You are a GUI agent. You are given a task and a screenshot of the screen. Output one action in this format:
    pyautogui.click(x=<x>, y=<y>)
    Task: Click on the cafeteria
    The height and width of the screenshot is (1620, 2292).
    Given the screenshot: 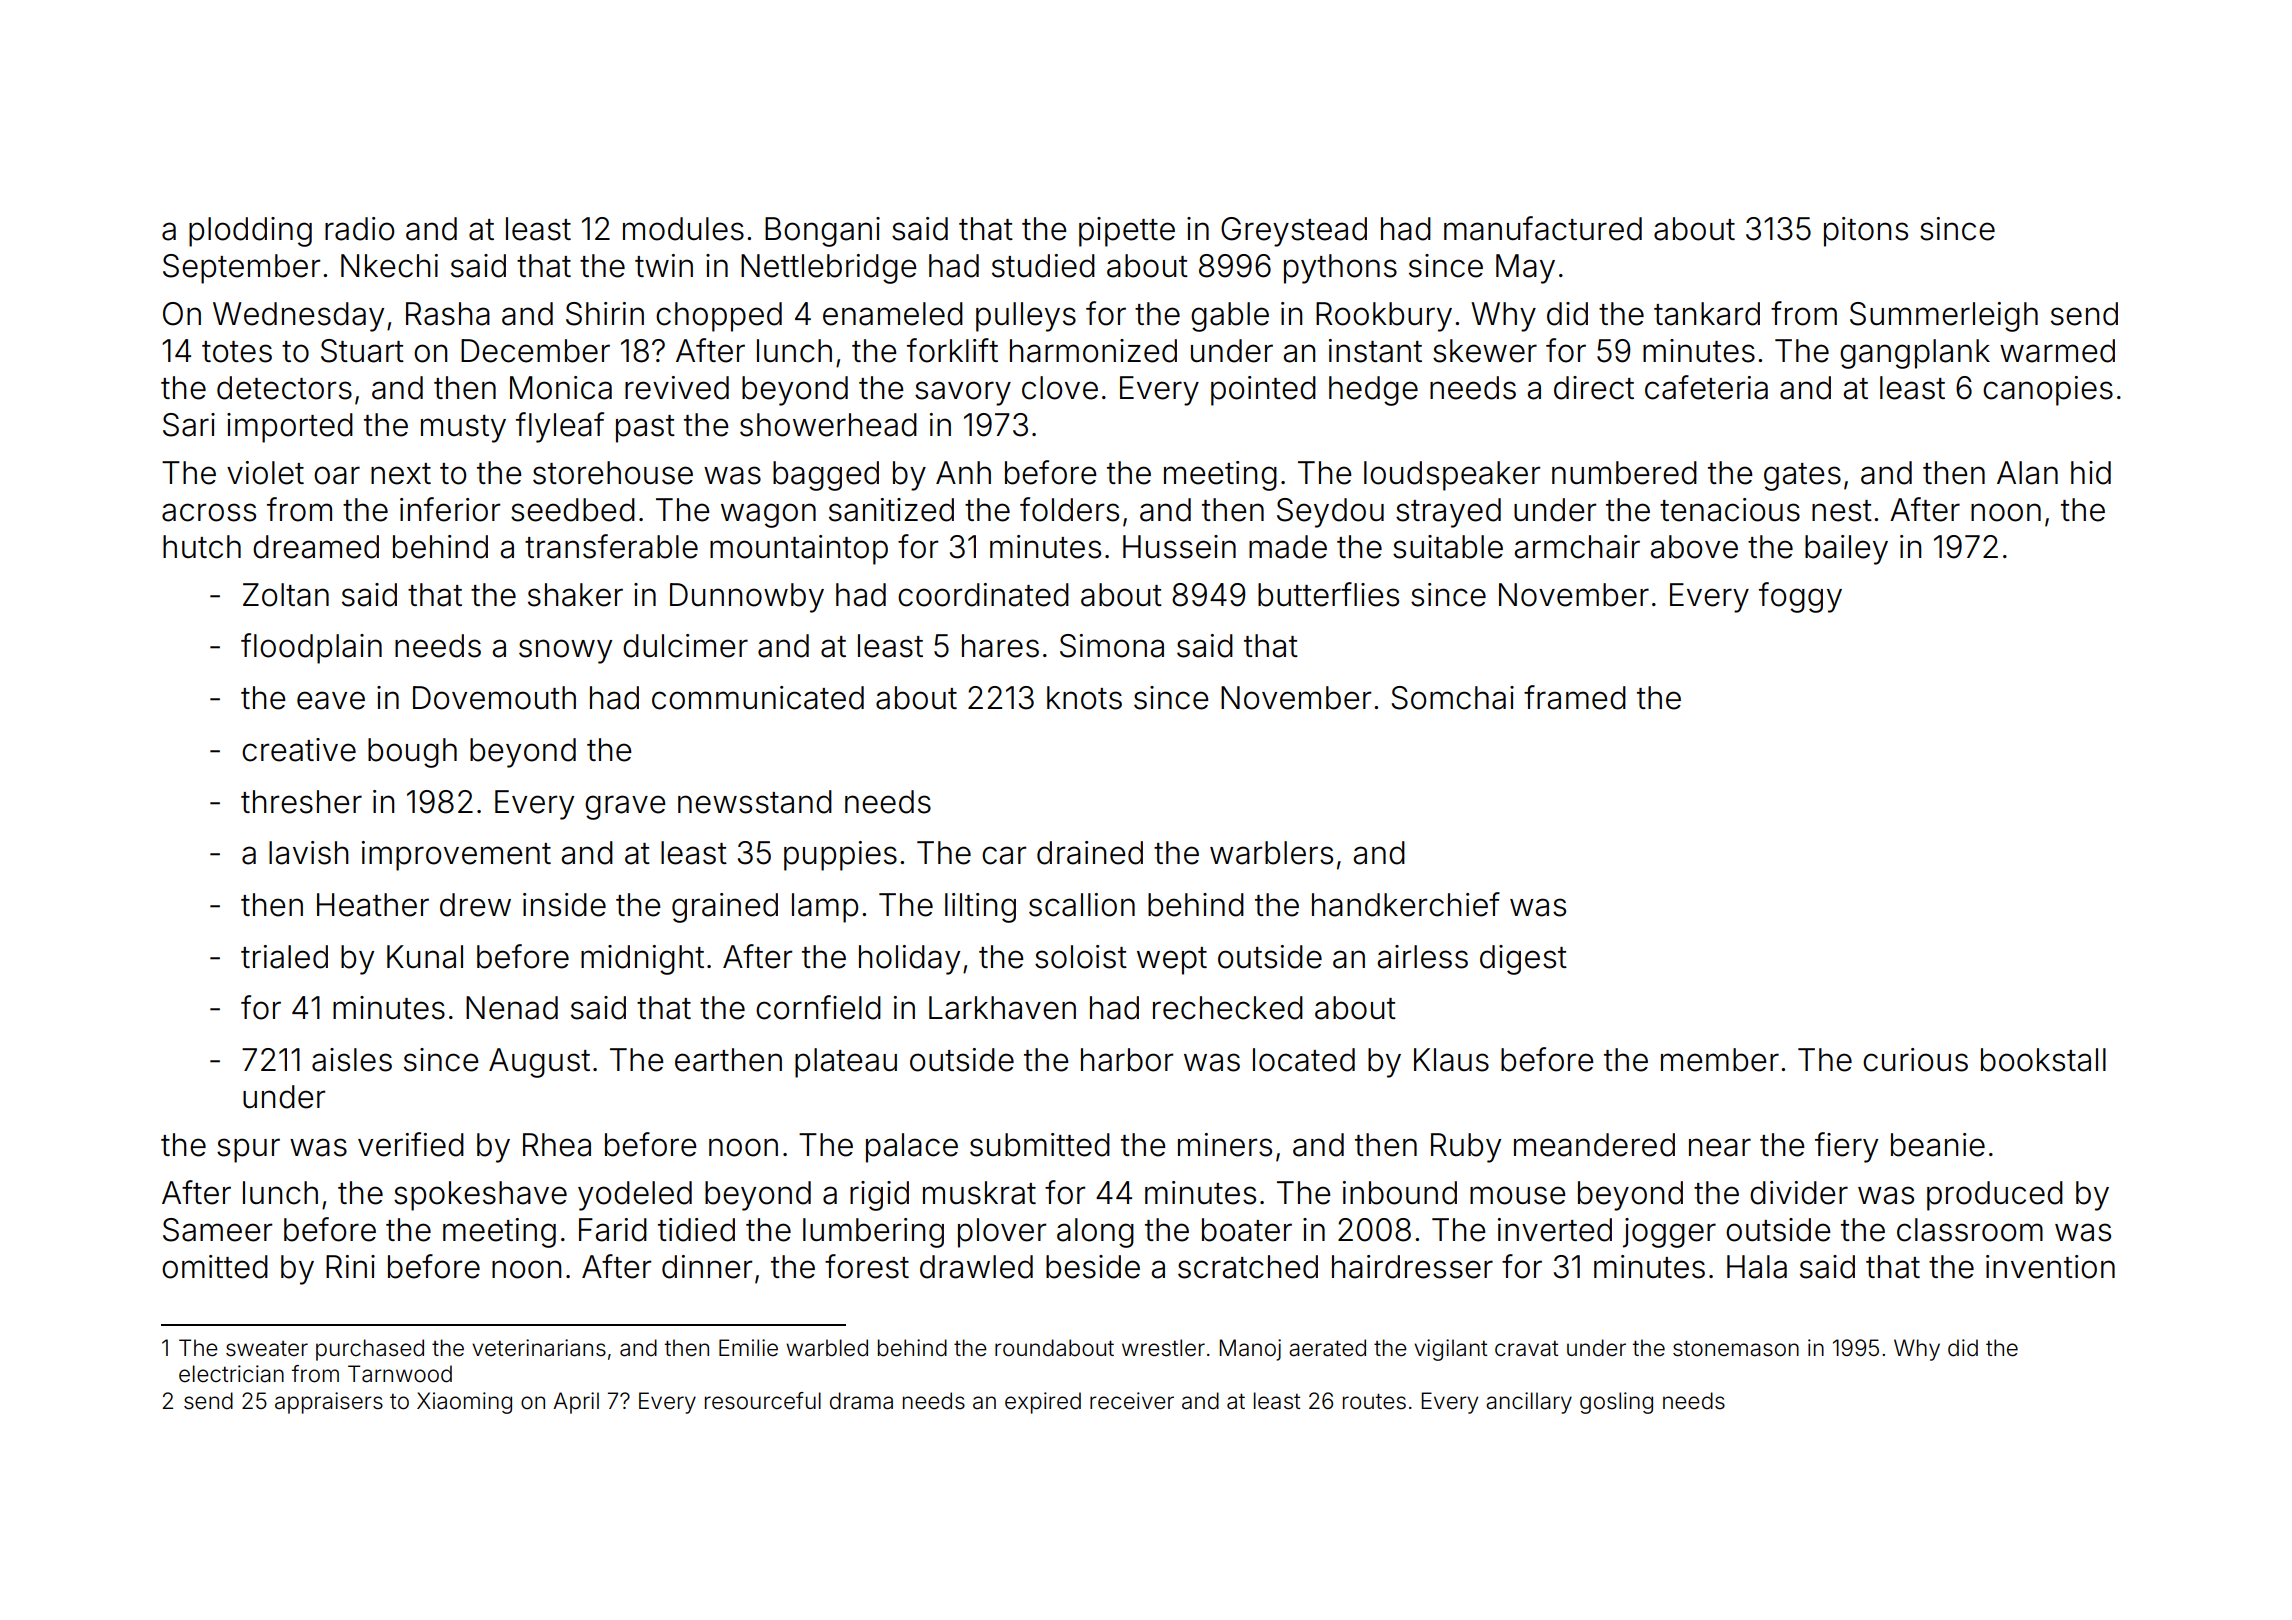 What is the action you would take?
    pyautogui.click(x=1706, y=387)
